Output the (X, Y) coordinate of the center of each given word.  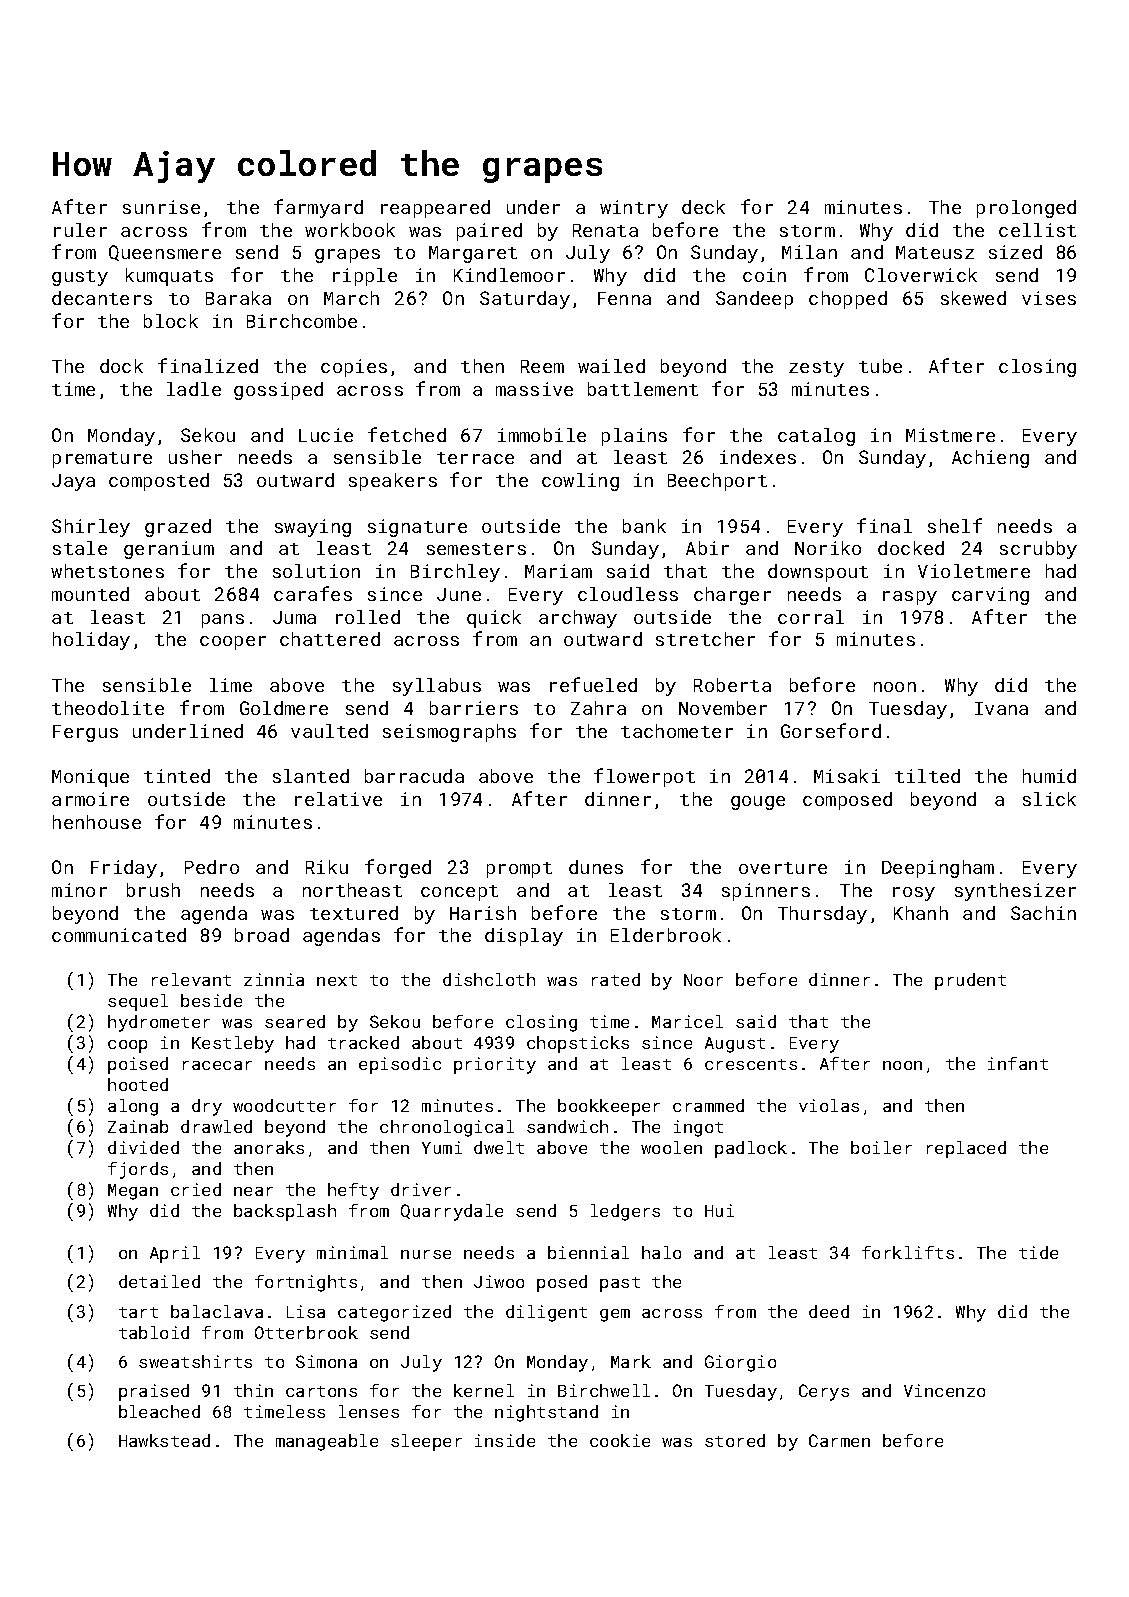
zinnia (274, 979)
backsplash (285, 1212)
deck (703, 207)
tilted (927, 776)
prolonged (1026, 209)
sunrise (161, 207)
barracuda (414, 776)
